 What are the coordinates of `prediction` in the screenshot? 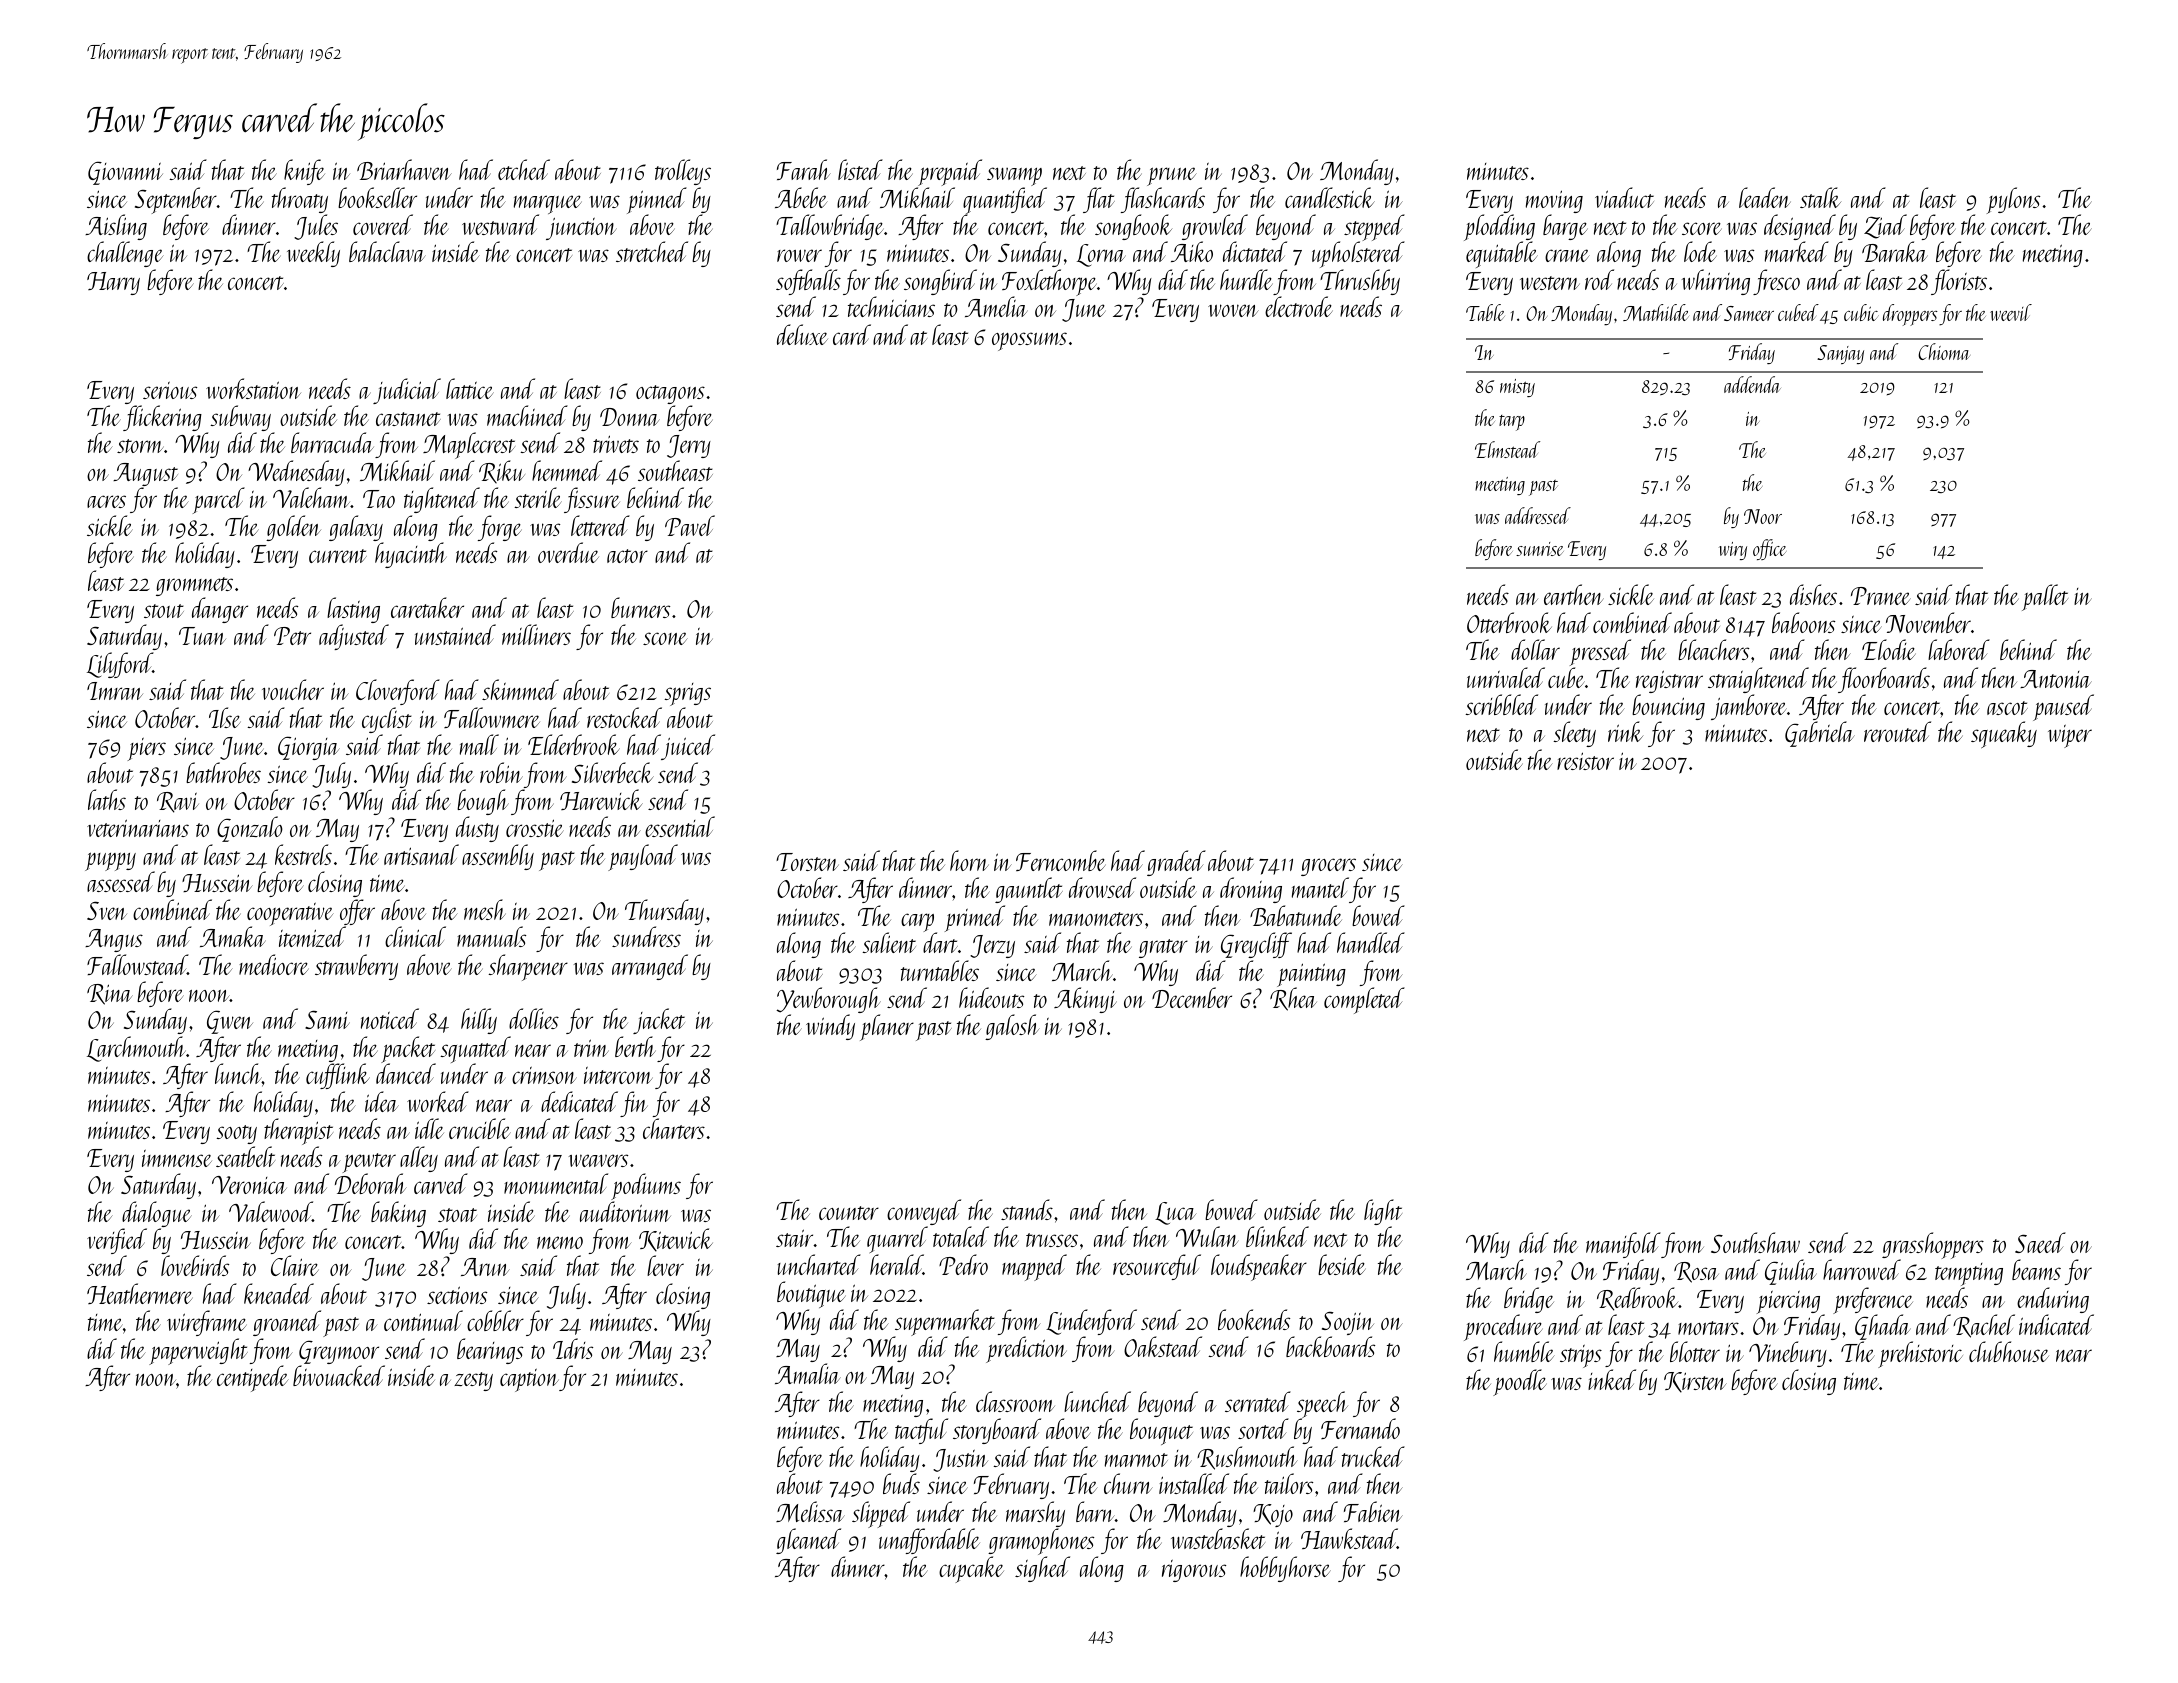 It's located at (1026, 1349).
